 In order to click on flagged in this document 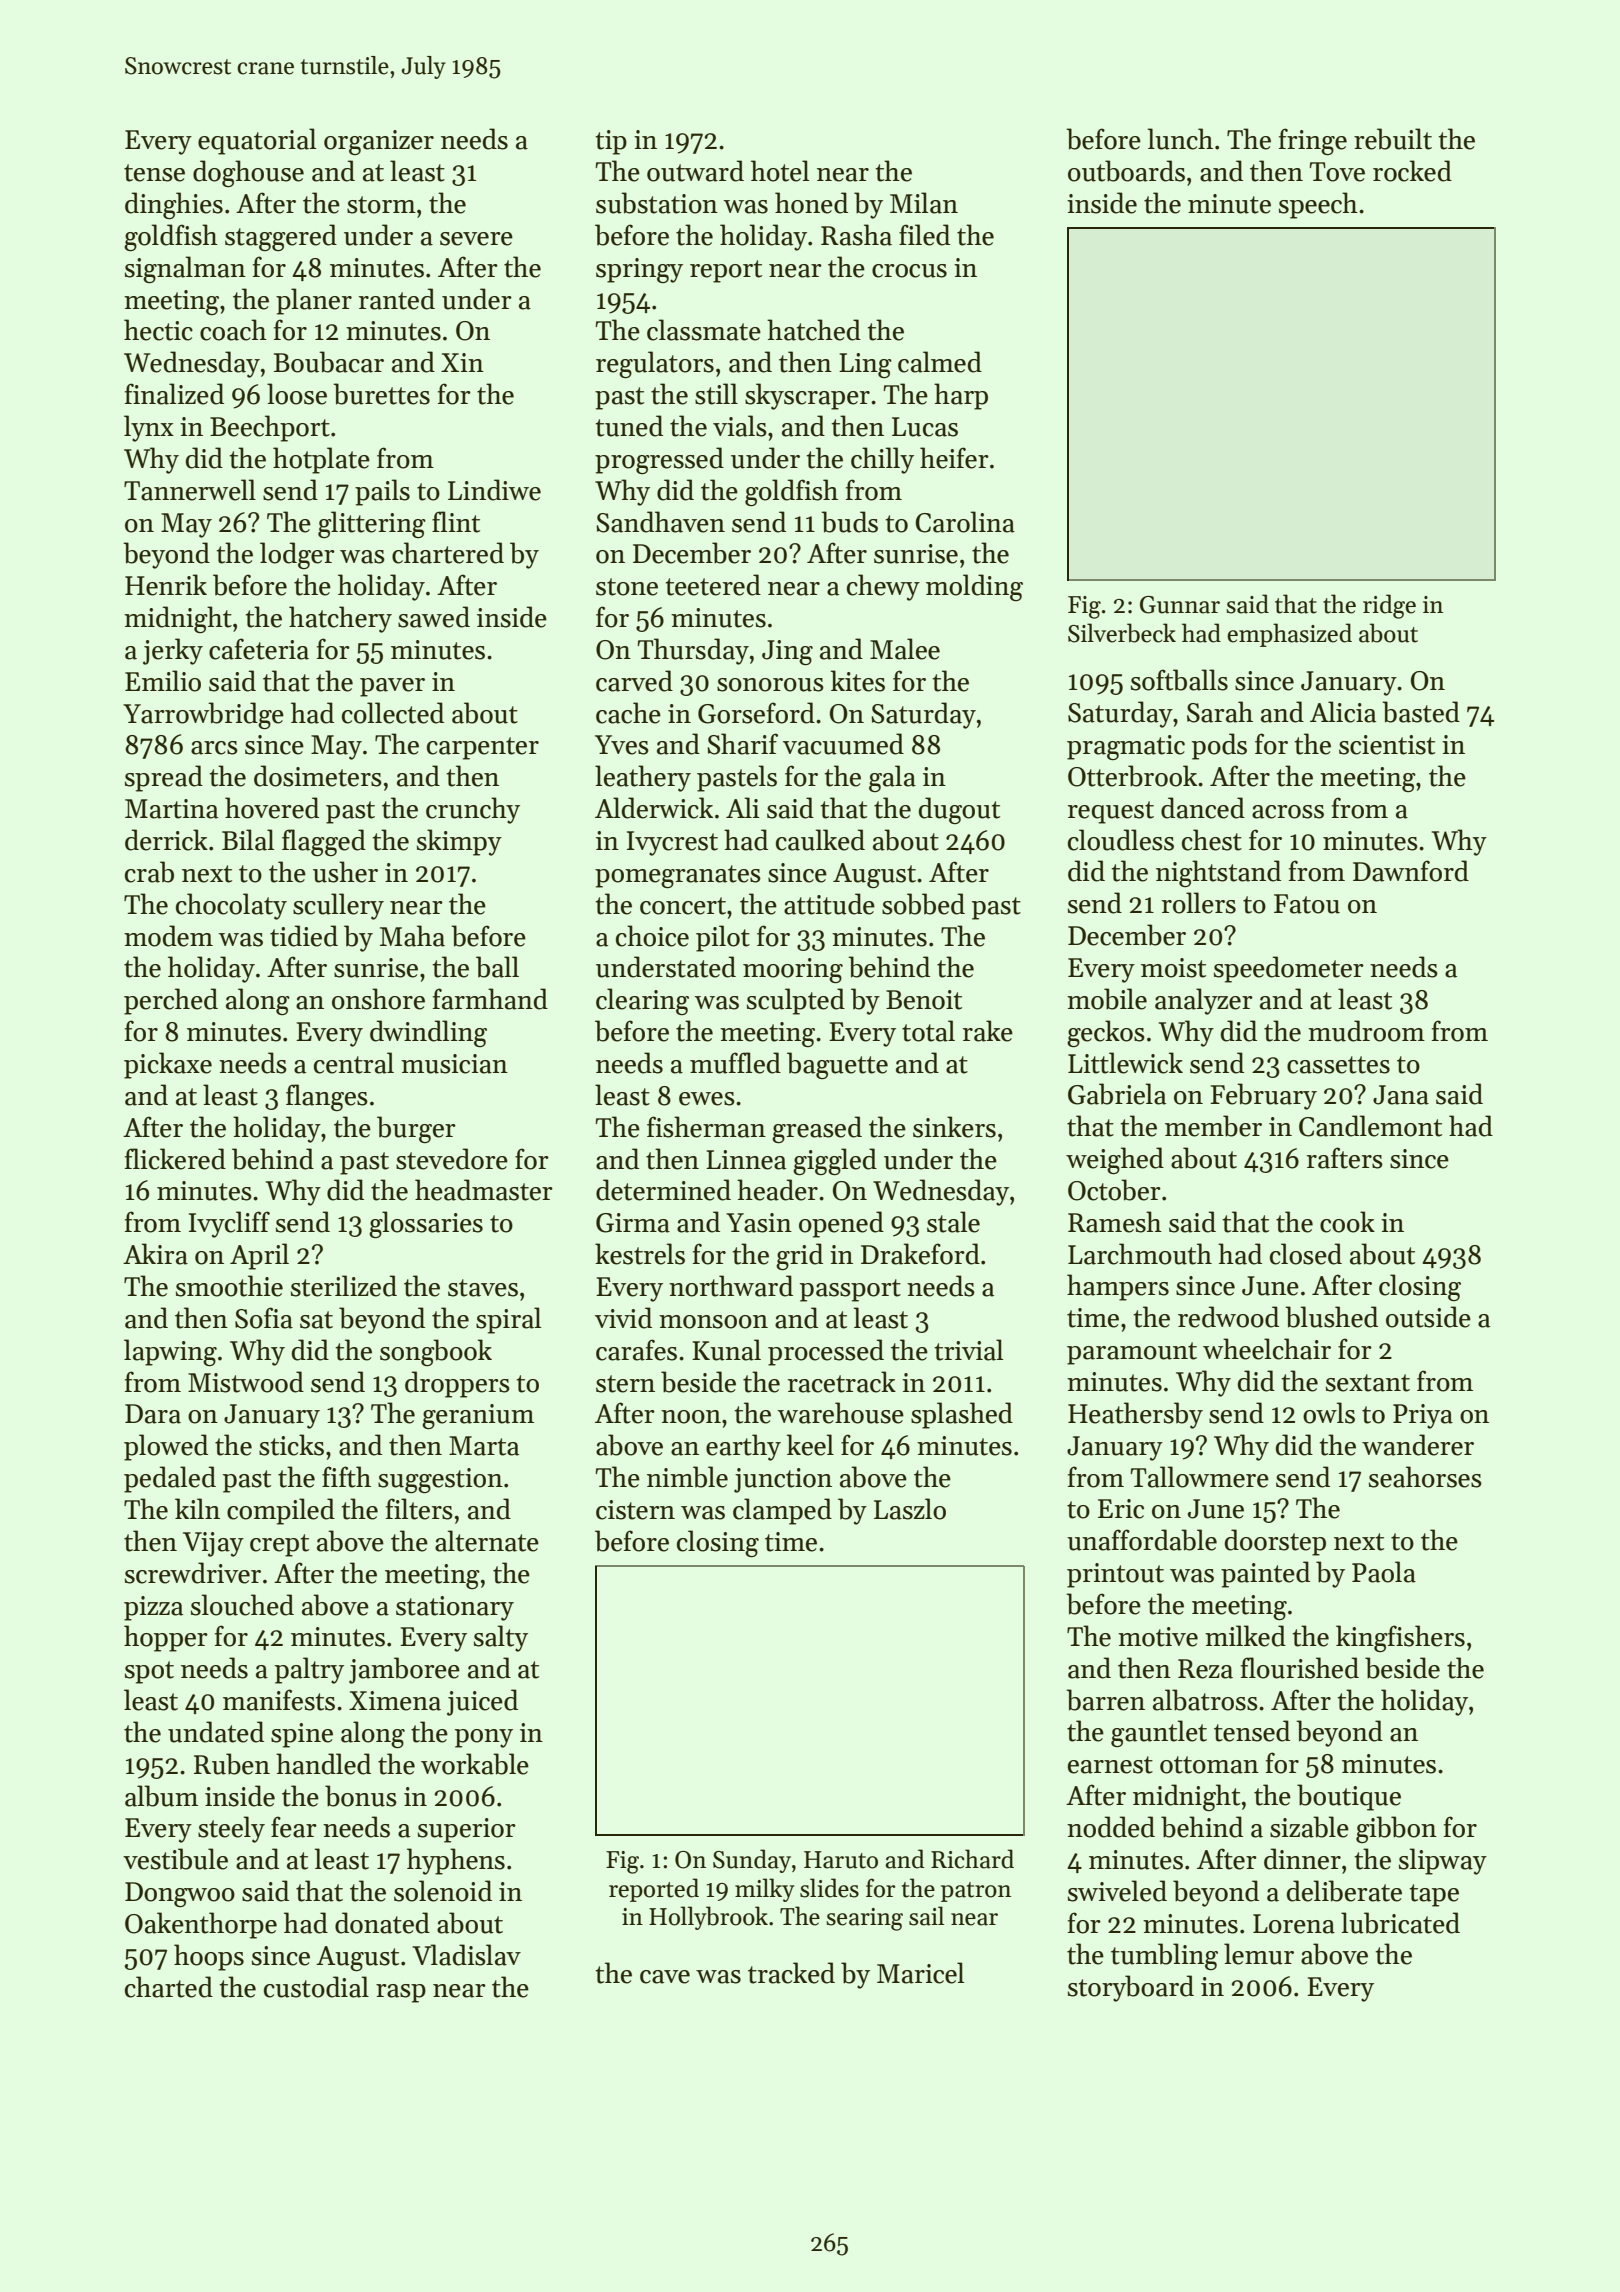, I will do `click(324, 842)`.
